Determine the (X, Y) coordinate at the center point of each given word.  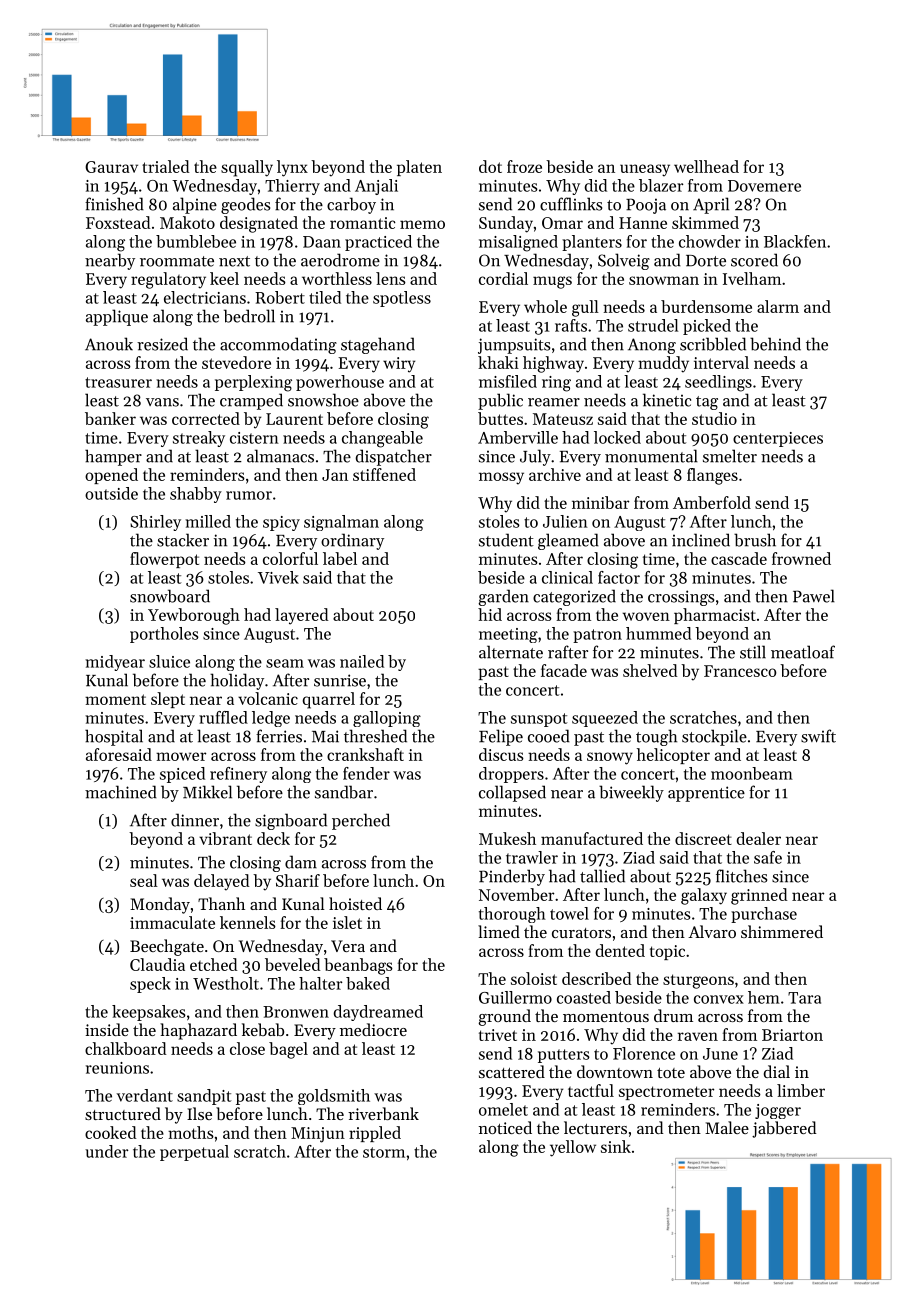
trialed (165, 166)
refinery (238, 775)
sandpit (204, 1097)
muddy (663, 364)
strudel (653, 325)
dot (490, 166)
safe (768, 857)
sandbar (344, 792)
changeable (382, 439)
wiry (399, 365)
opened (111, 476)
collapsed (512, 793)
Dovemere (764, 186)
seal (144, 880)
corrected (206, 418)
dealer (759, 838)
